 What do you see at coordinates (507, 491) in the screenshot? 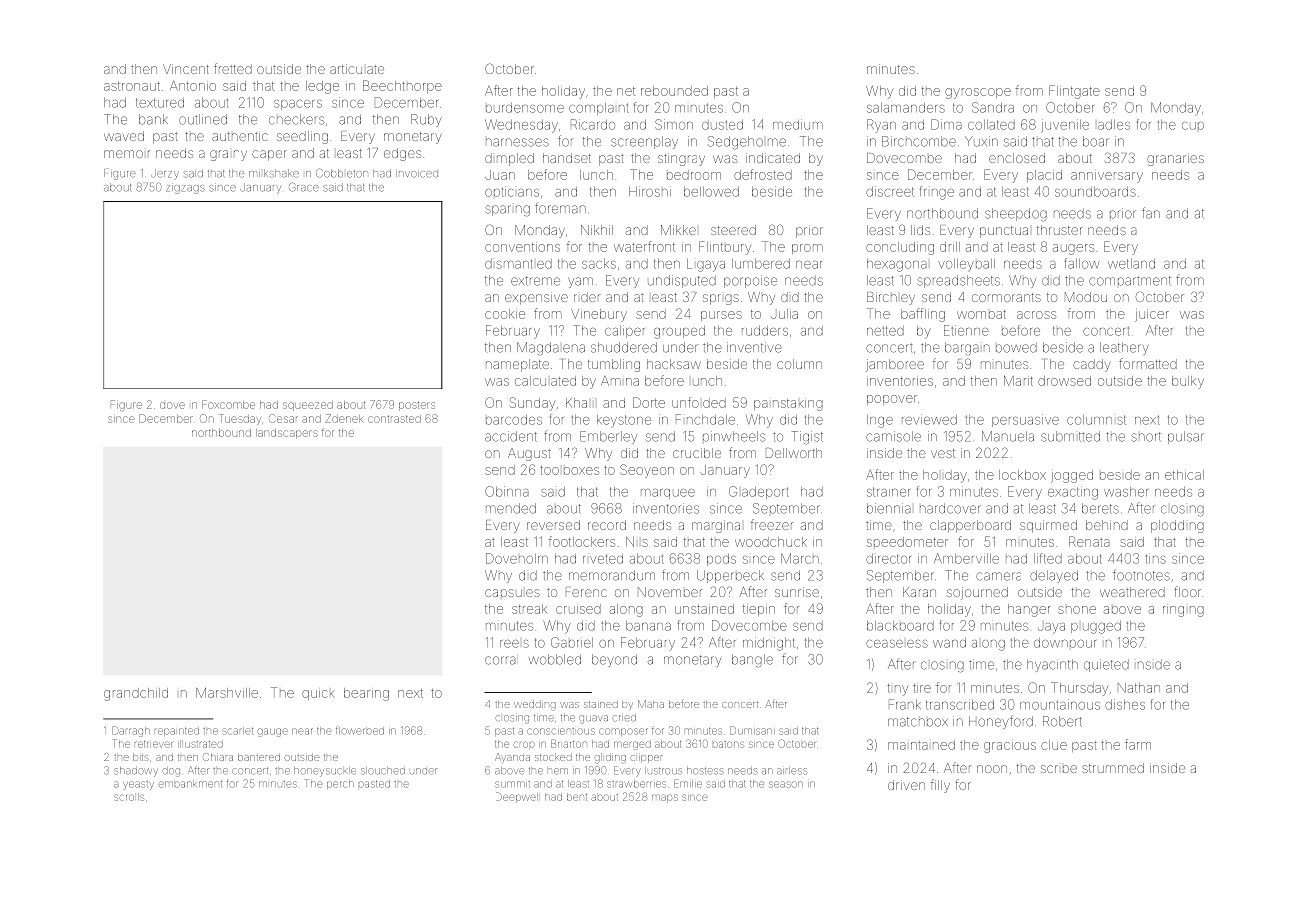
I see `Obinna` at bounding box center [507, 491].
